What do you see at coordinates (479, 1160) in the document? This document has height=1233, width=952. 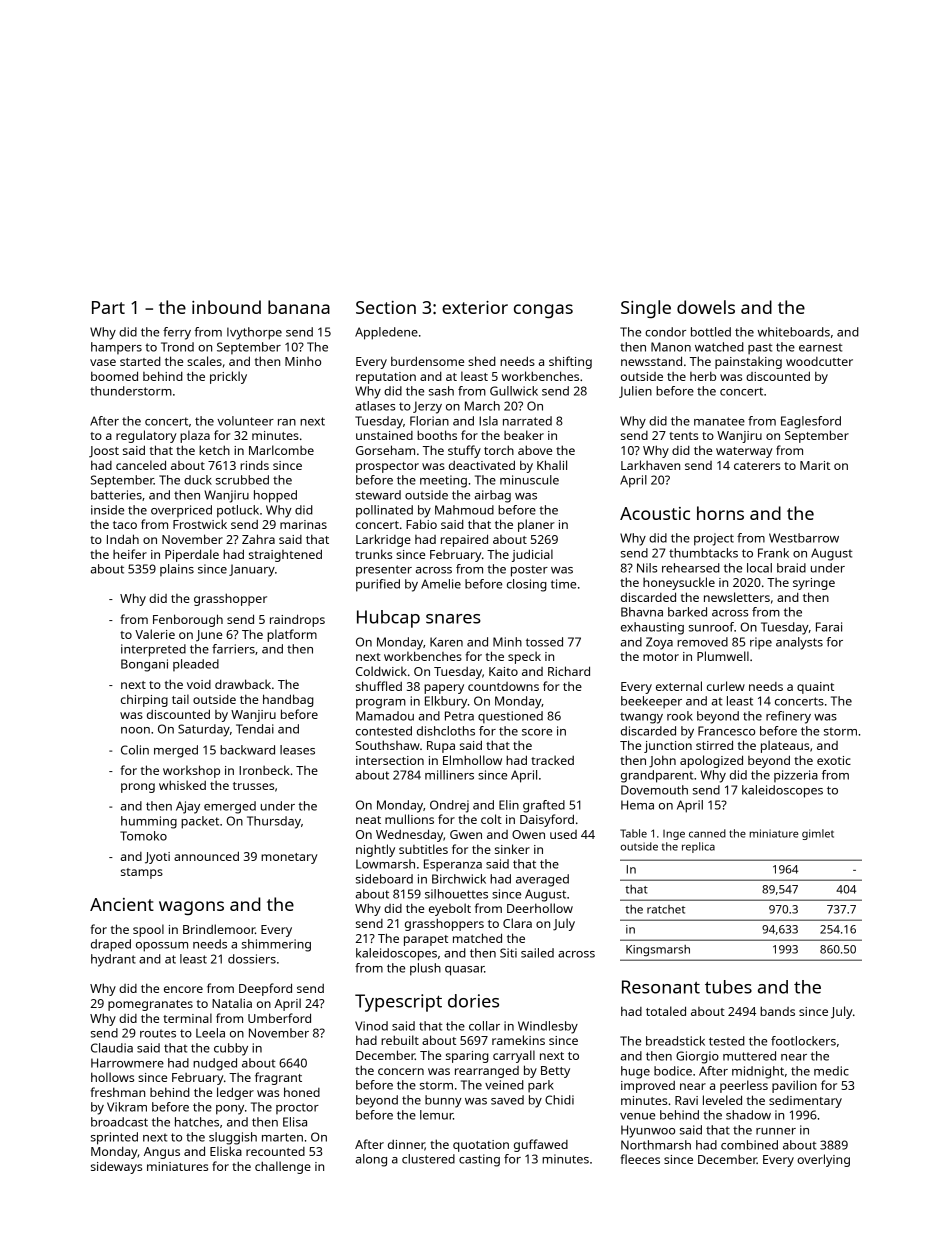 I see `casting` at bounding box center [479, 1160].
